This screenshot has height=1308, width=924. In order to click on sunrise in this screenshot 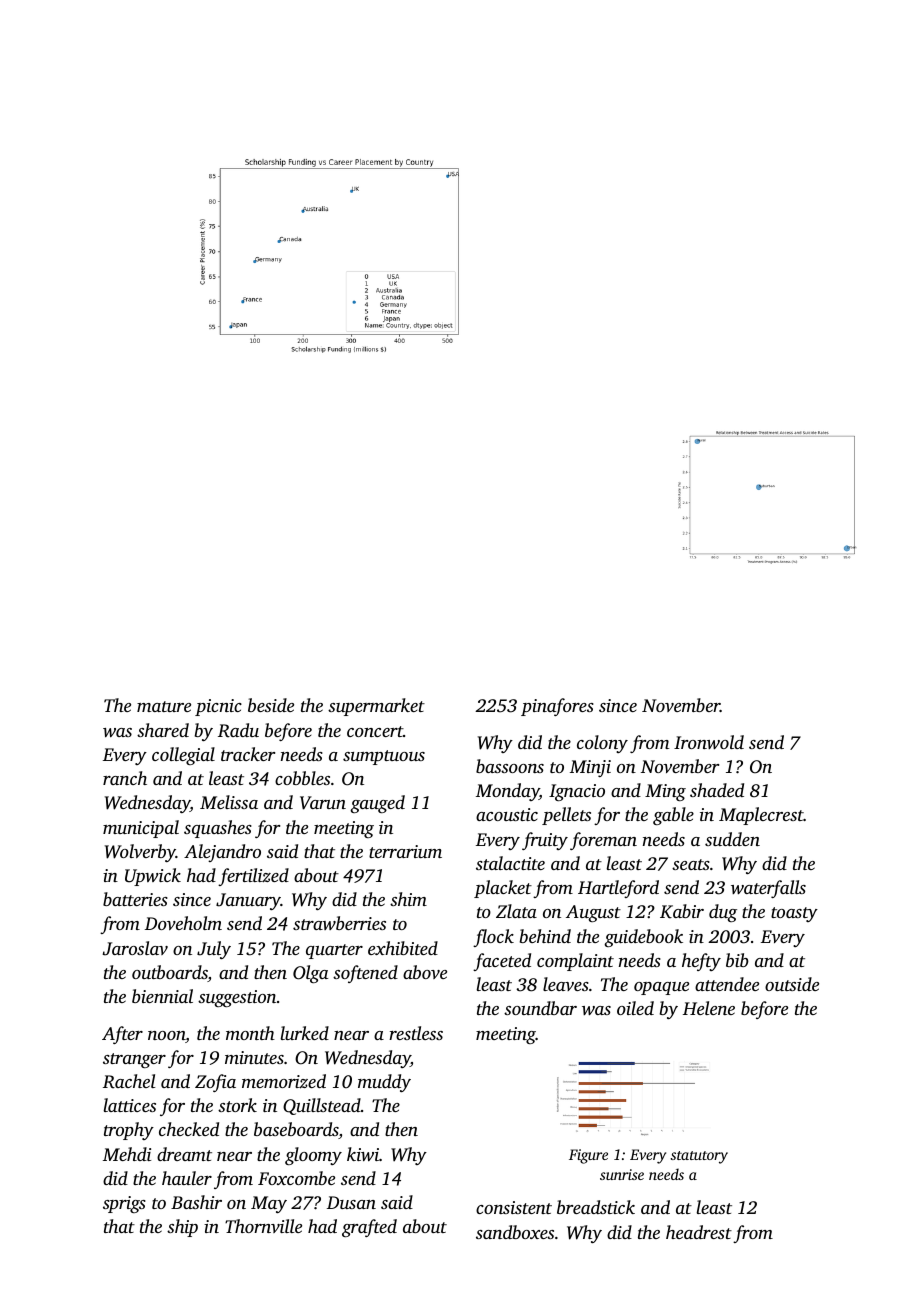, I will do `click(622, 1174)`.
